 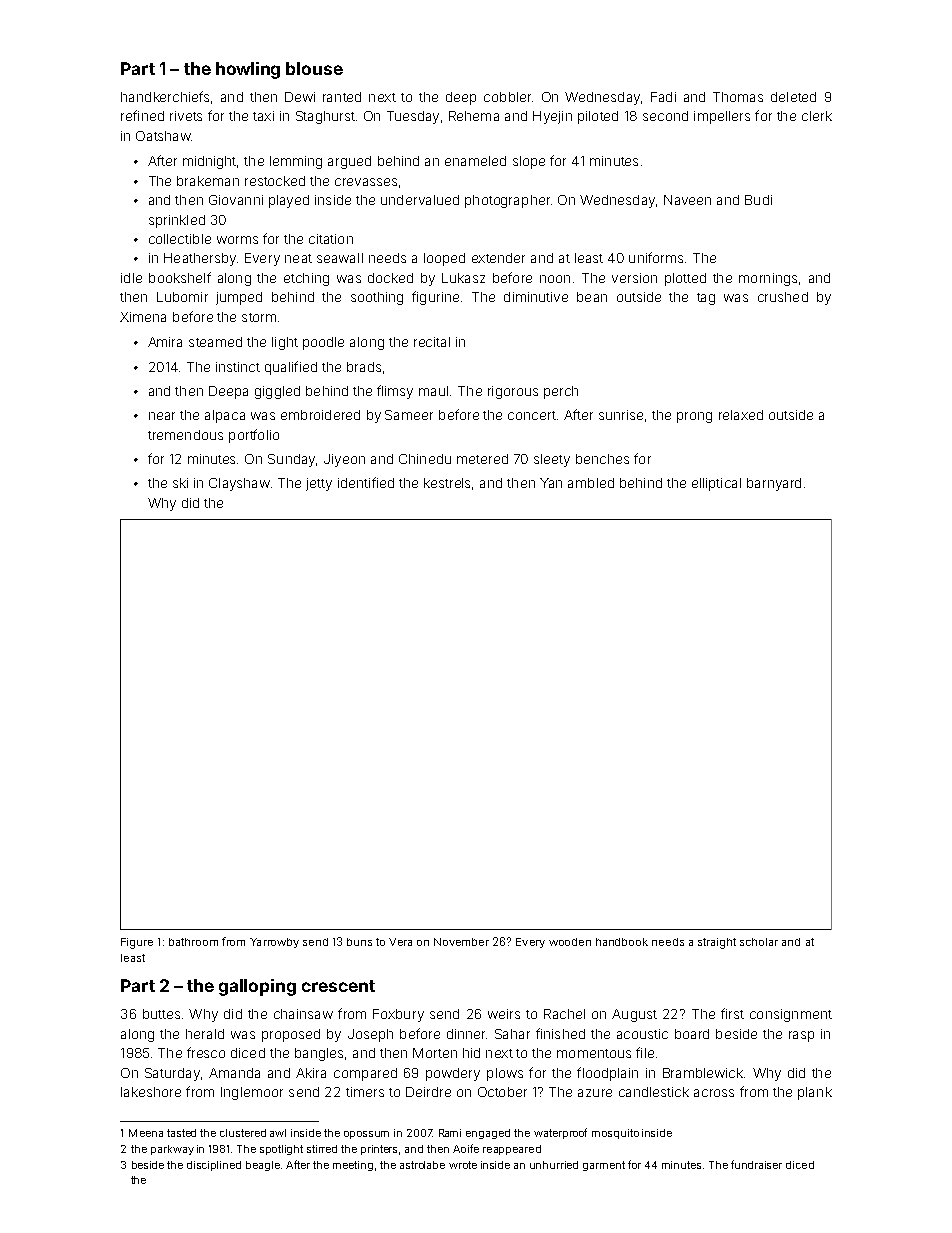 I want to click on impellers, so click(x=722, y=117).
